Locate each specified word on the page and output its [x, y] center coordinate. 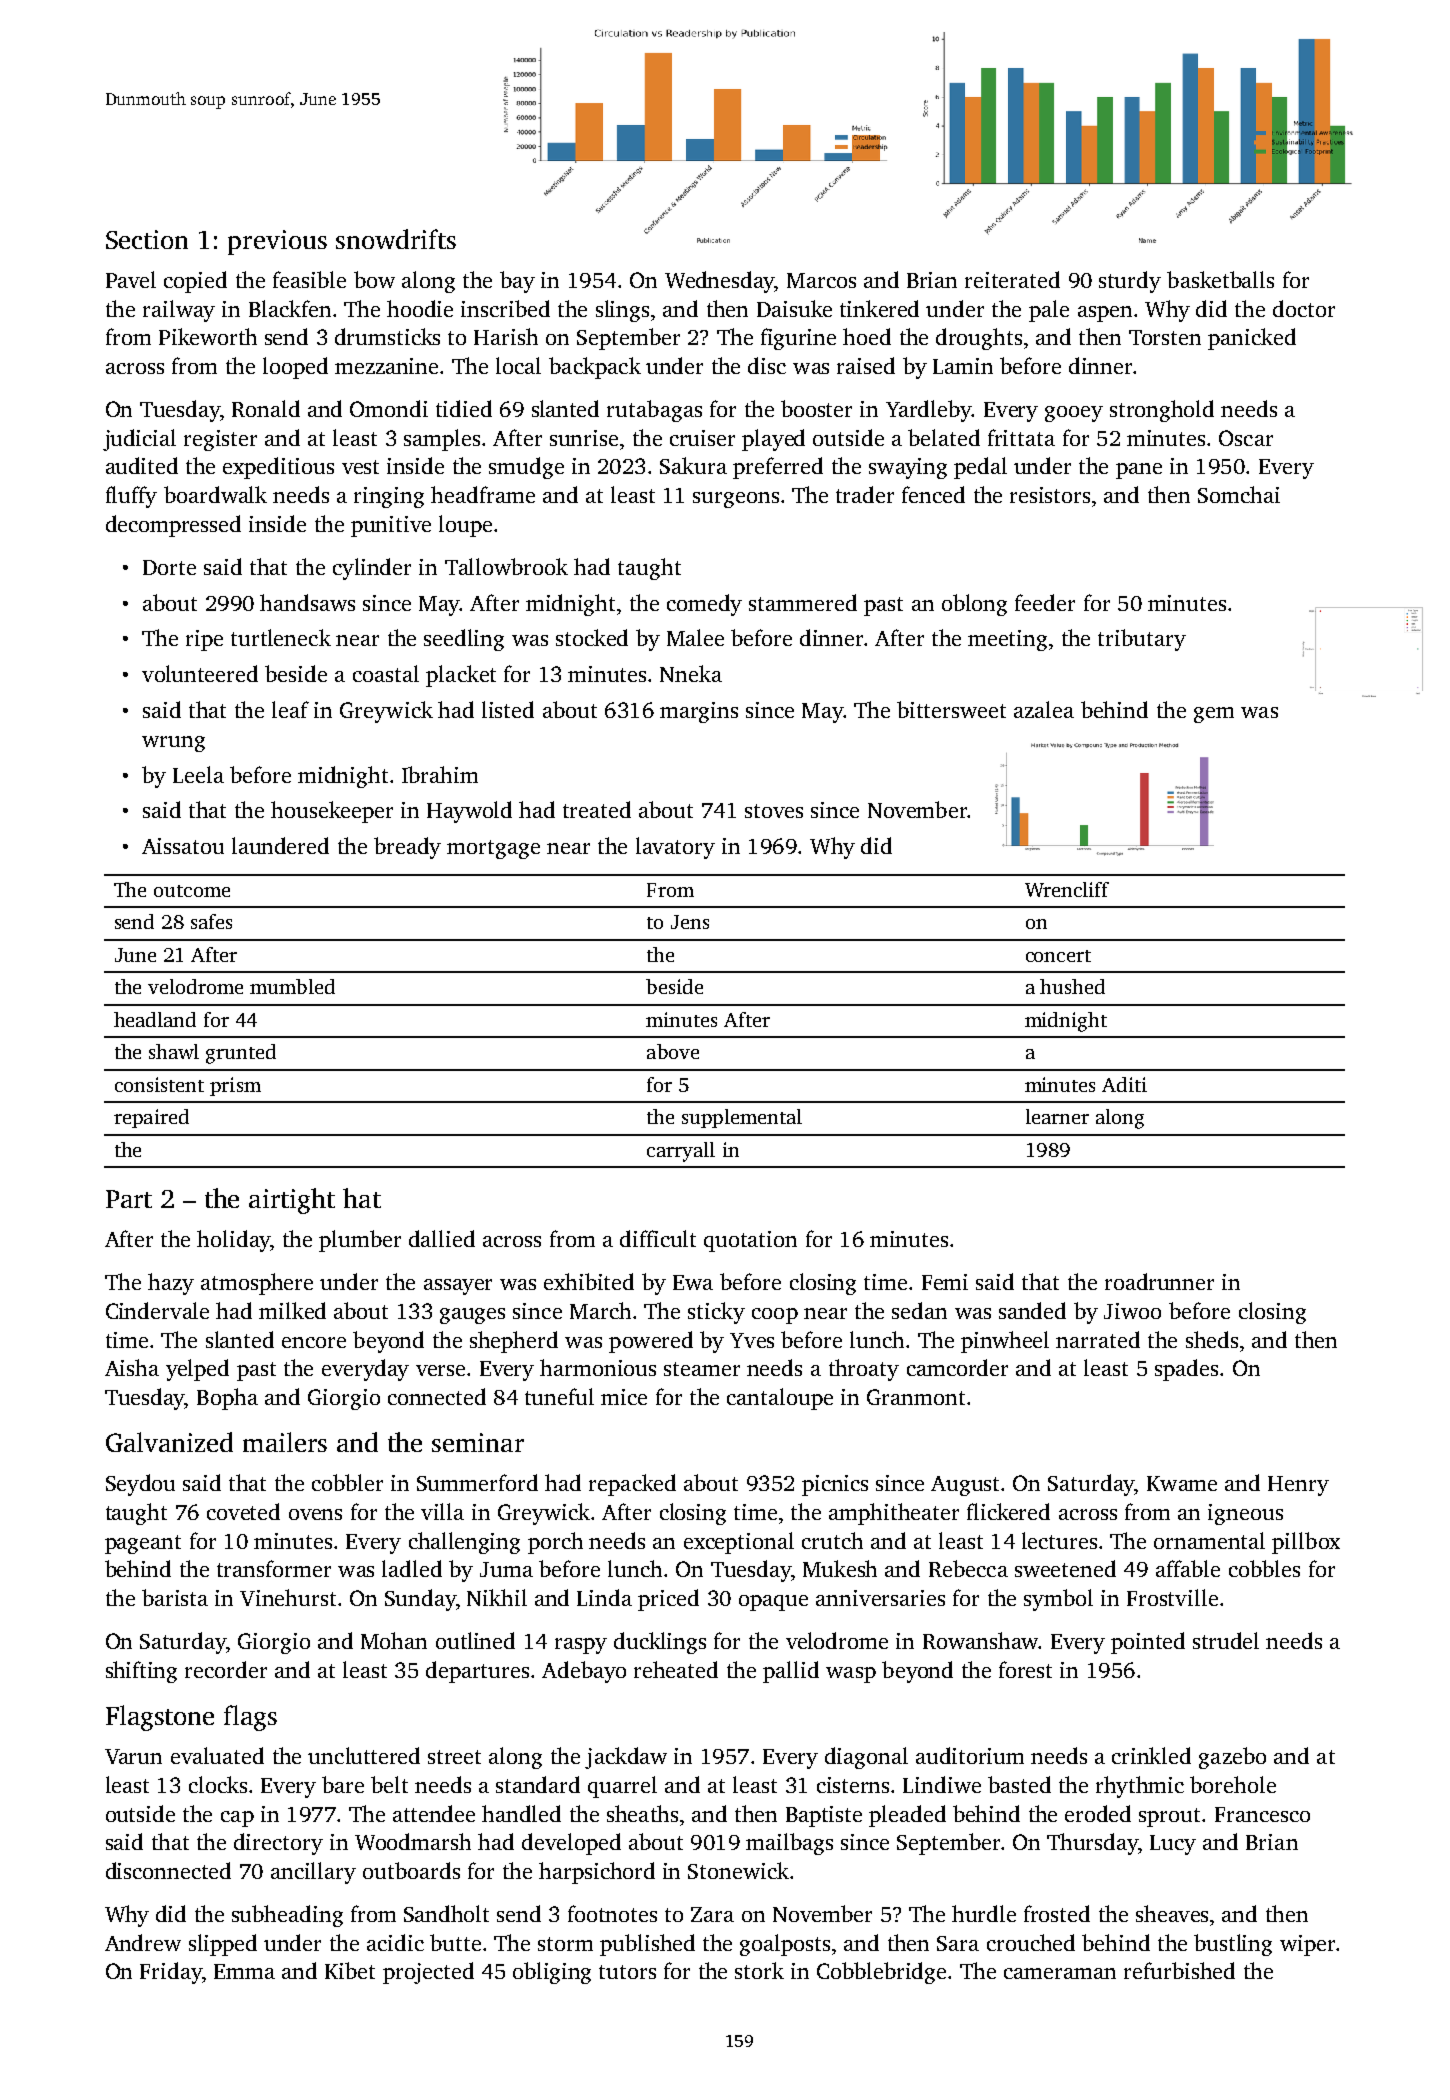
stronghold [1162, 411]
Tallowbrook [506, 566]
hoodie [420, 308]
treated [597, 809]
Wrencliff [1067, 889]
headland [155, 1019]
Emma [244, 1971]
